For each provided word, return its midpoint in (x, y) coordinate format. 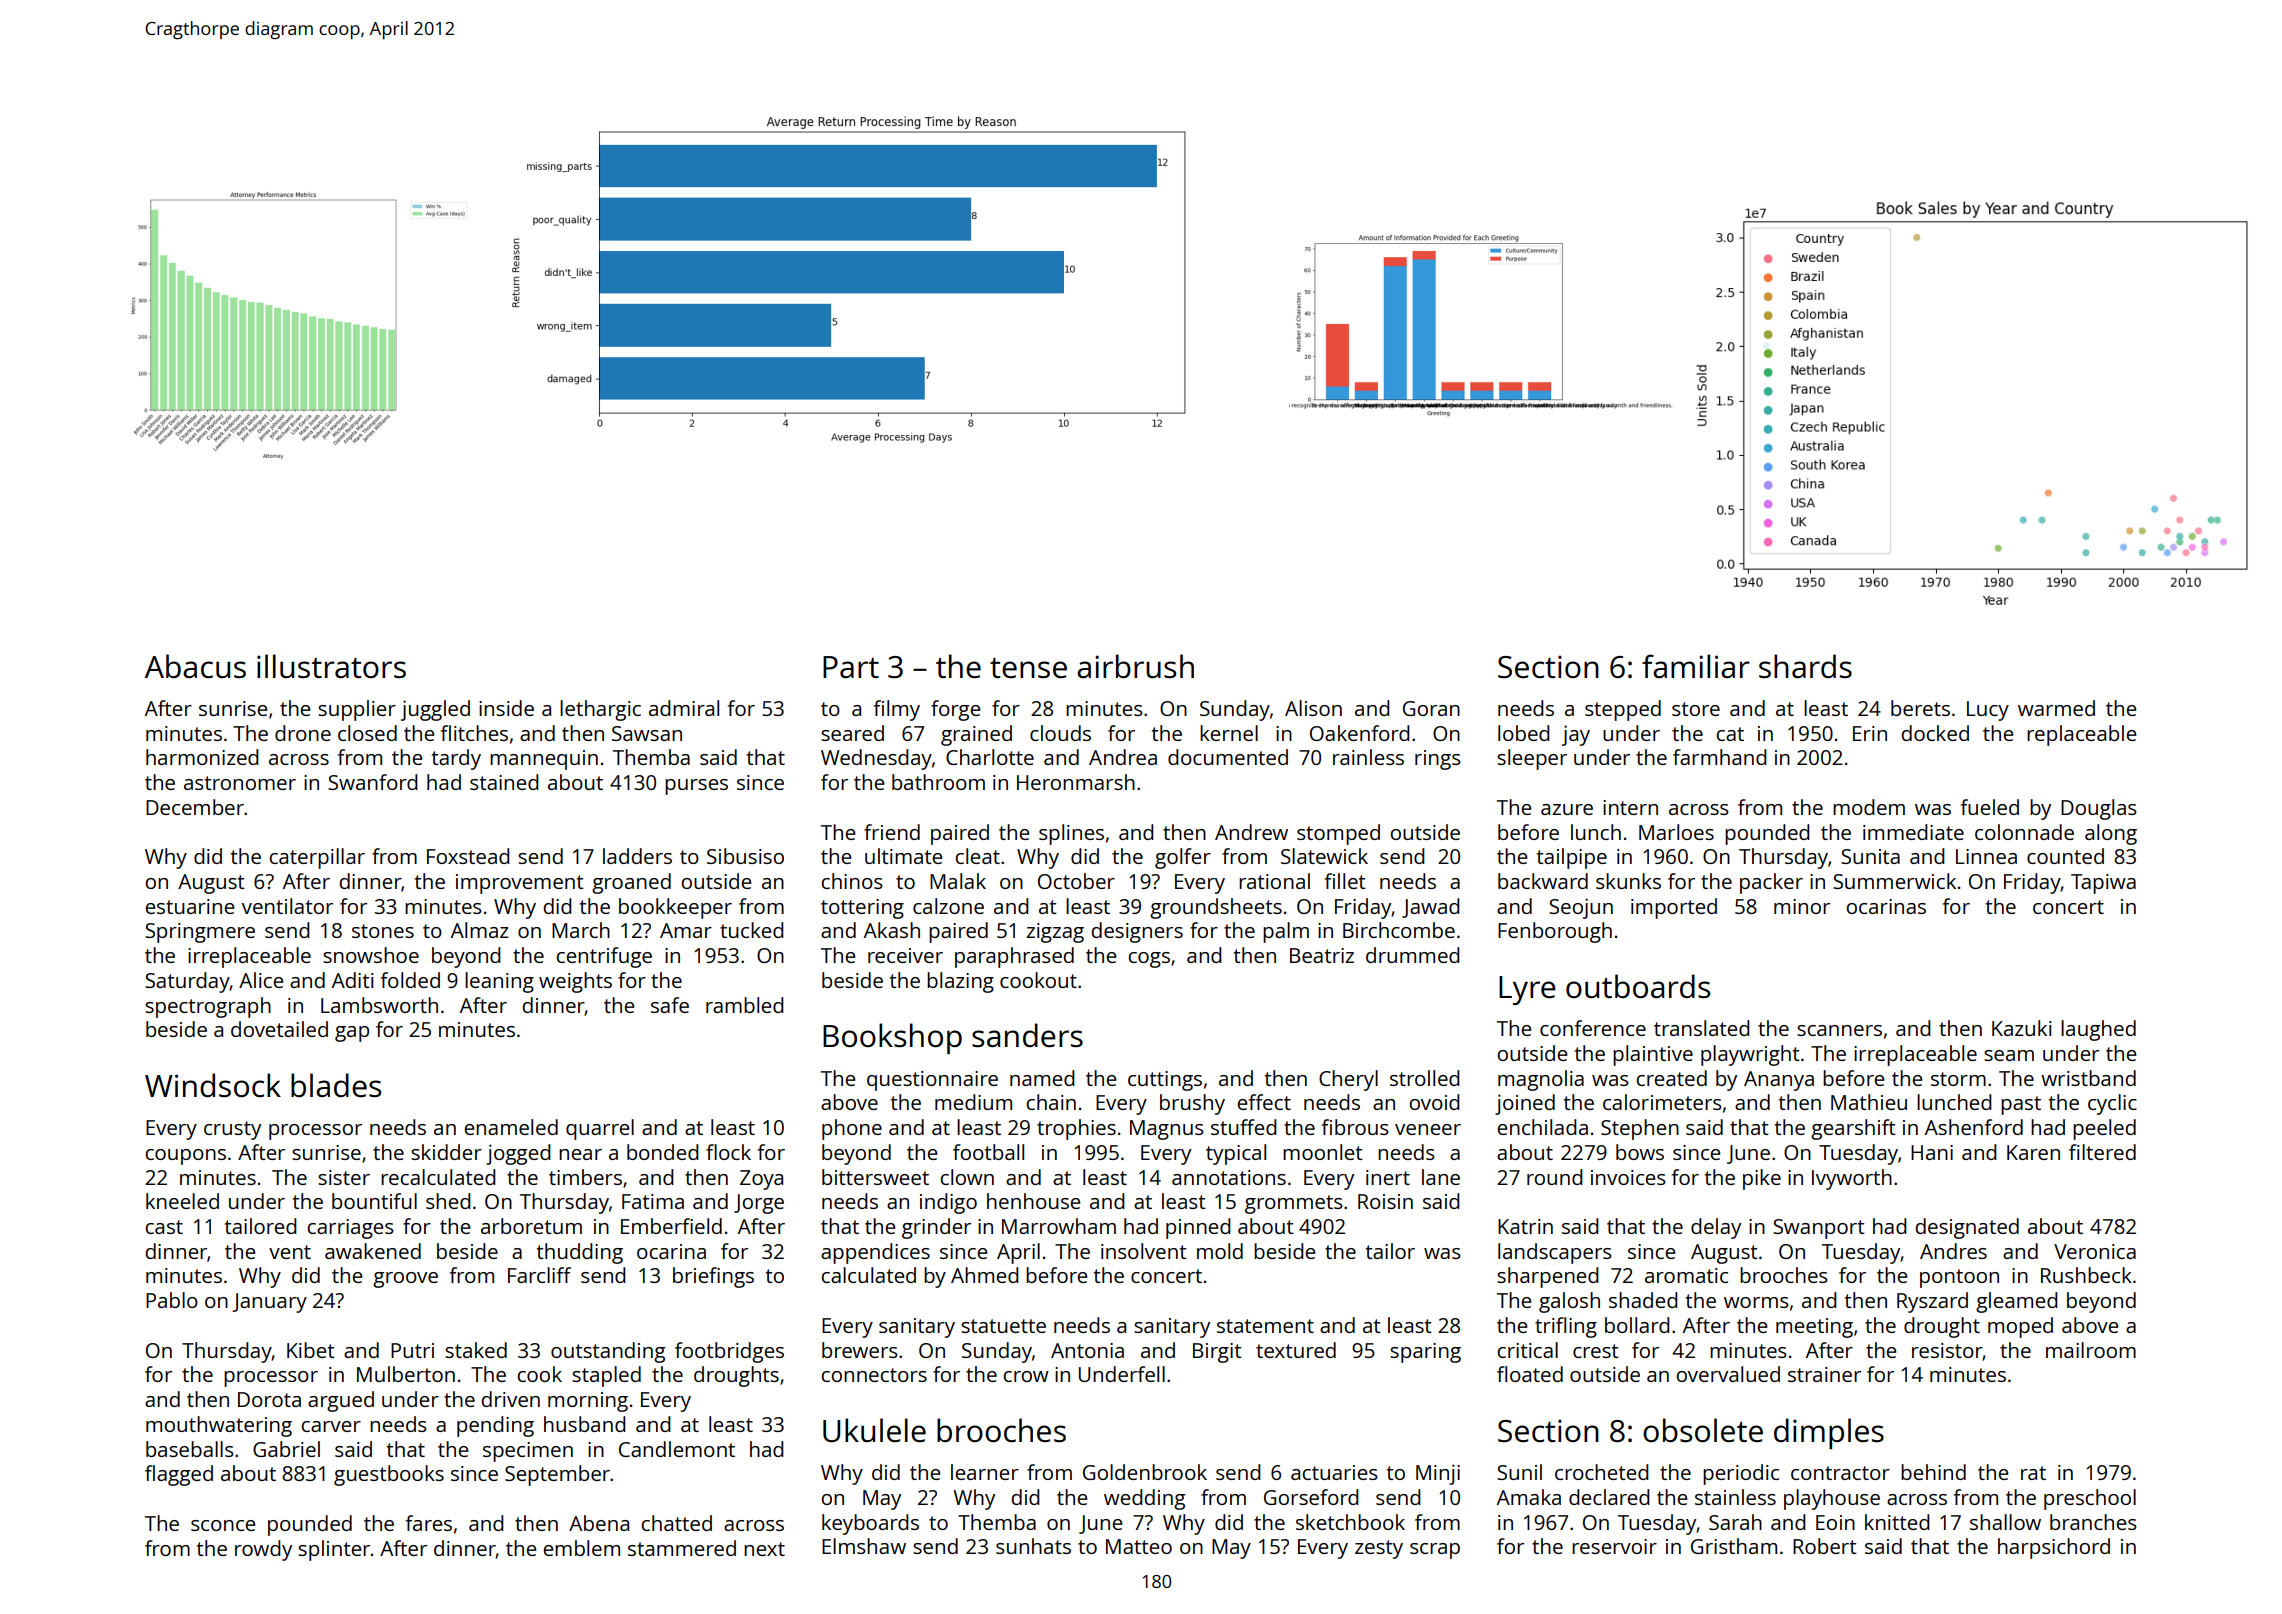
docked (1935, 733)
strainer (1824, 1374)
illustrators (331, 666)
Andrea (1123, 757)
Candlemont (677, 1449)
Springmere (200, 933)
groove (405, 1280)
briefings (713, 1277)
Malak (958, 881)
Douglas (2099, 809)
